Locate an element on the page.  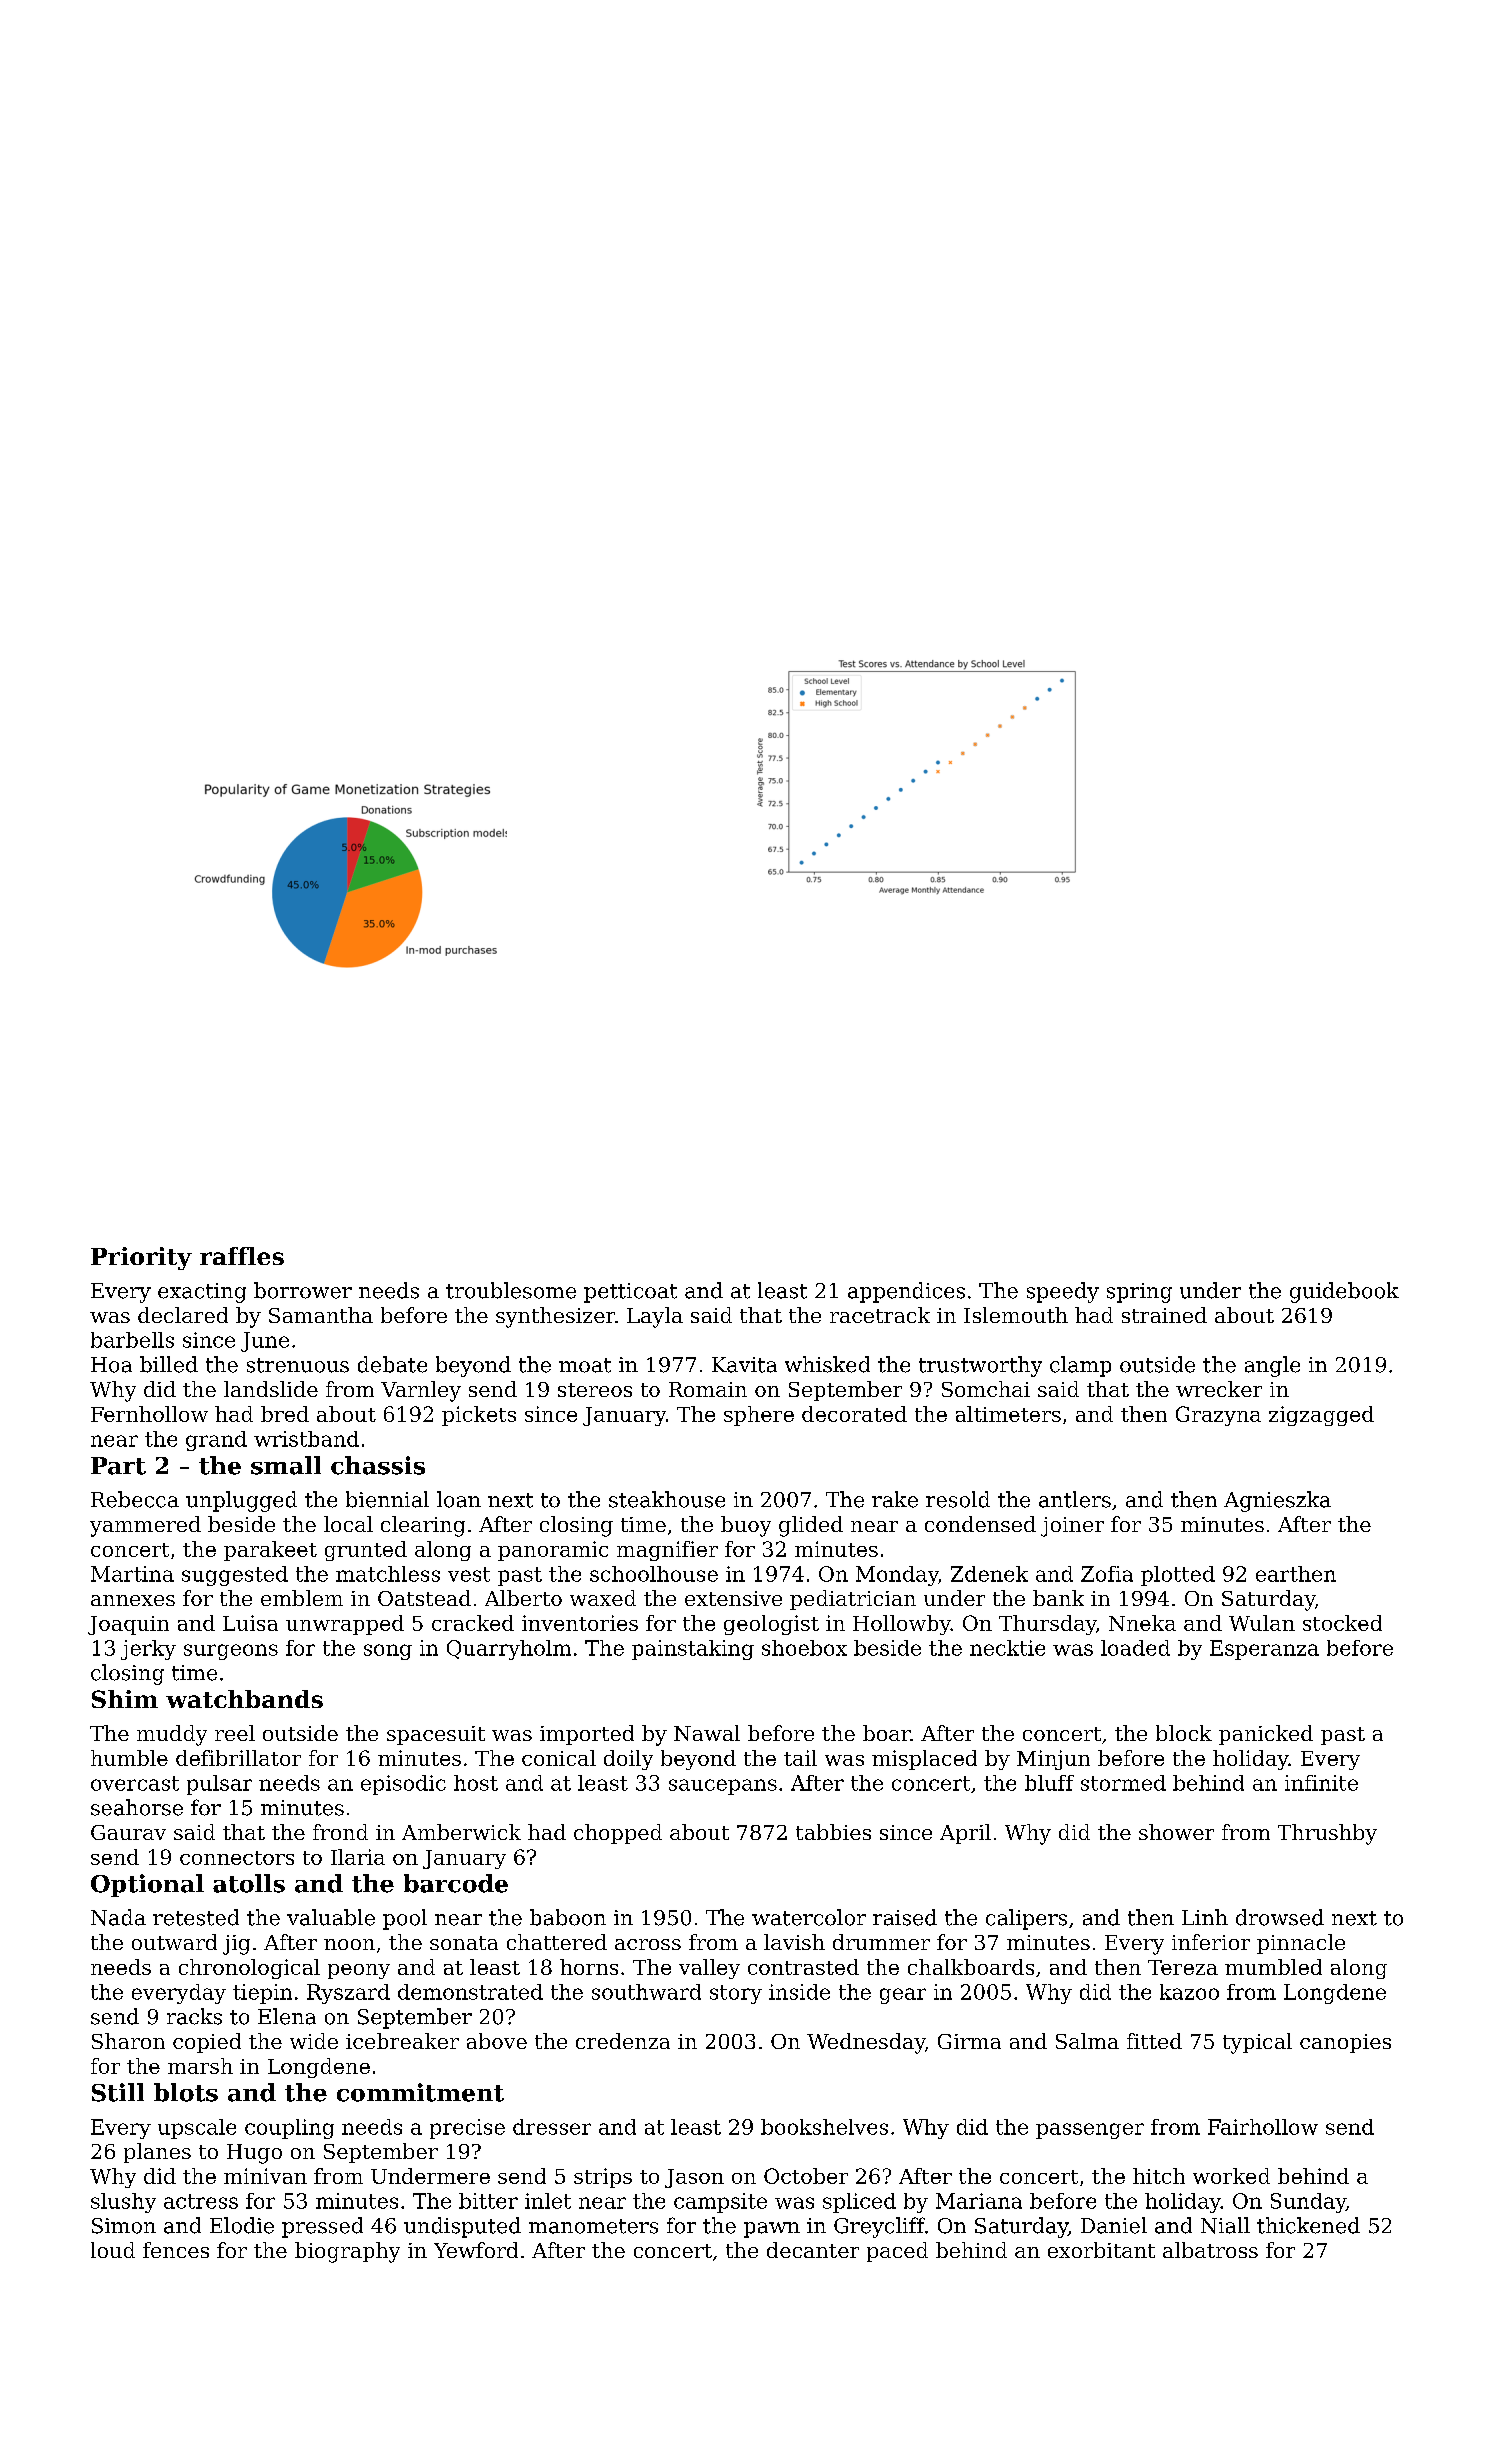
slushy is located at coordinates (123, 2203).
